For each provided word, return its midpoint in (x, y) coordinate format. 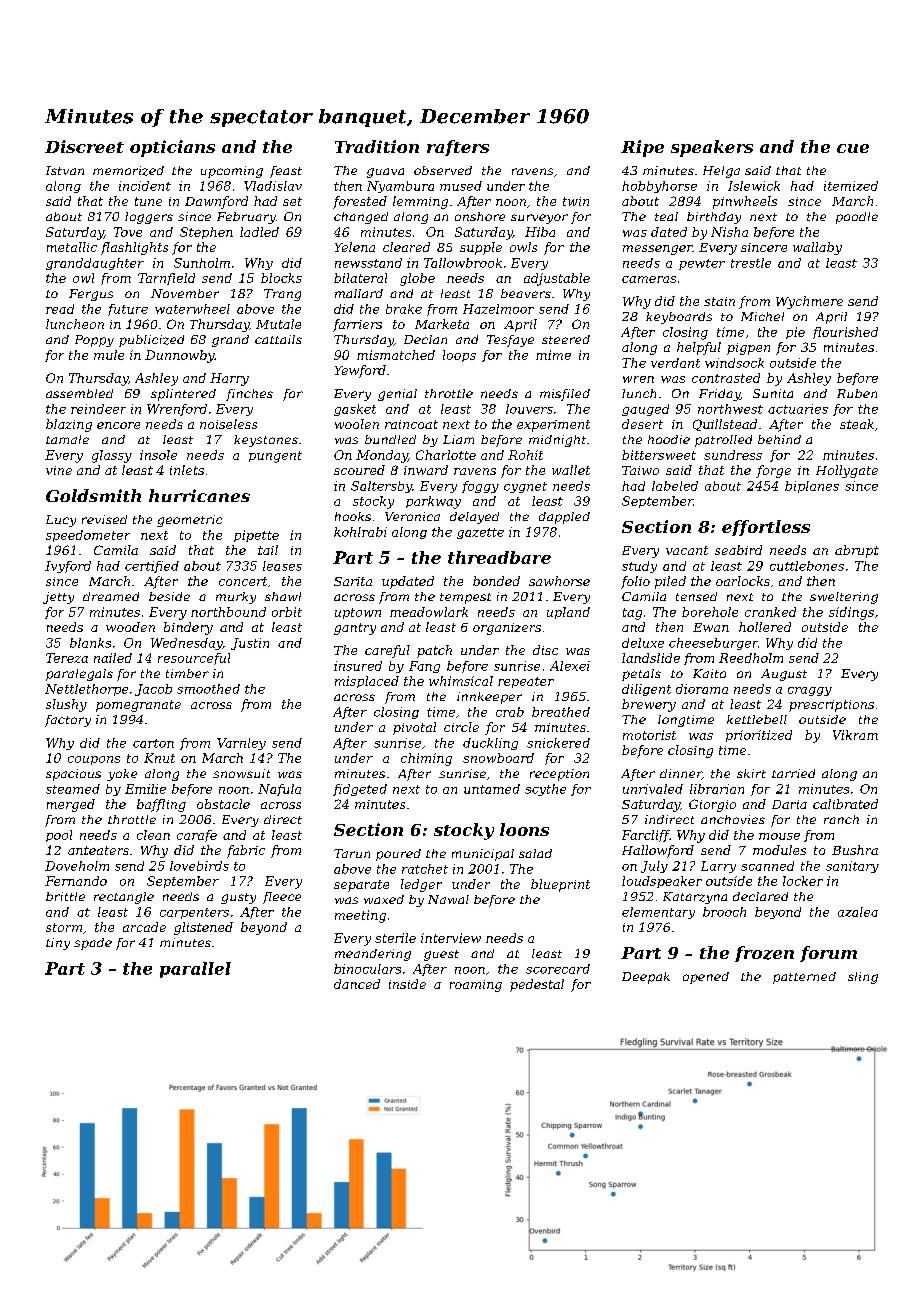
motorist (649, 735)
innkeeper (489, 698)
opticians (172, 148)
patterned (804, 978)
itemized (851, 186)
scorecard (558, 969)
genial (397, 395)
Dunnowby (179, 356)
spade (93, 944)
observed (443, 170)
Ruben (857, 393)
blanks (90, 643)
